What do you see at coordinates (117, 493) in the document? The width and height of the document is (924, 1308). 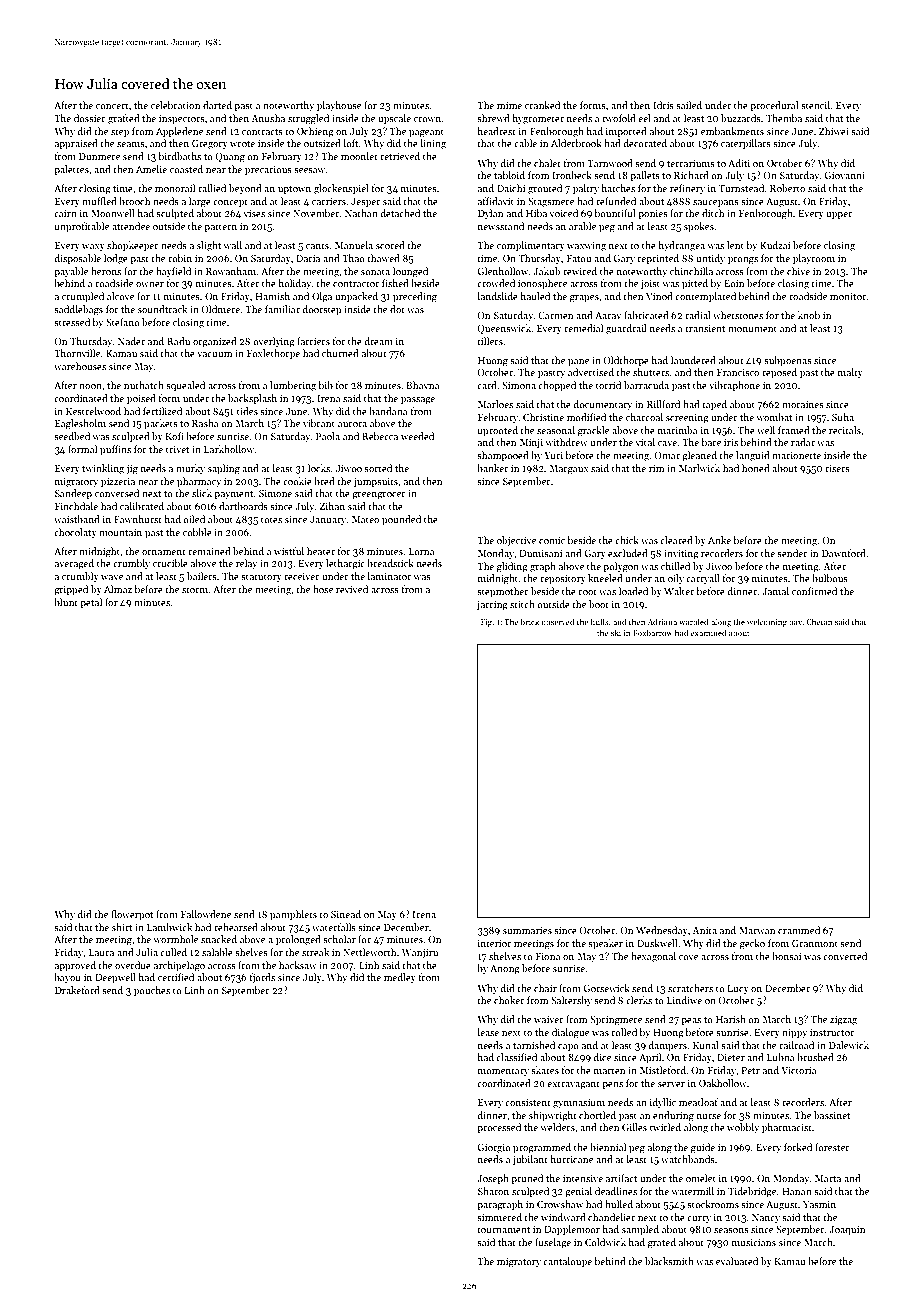 I see `conversed` at bounding box center [117, 493].
